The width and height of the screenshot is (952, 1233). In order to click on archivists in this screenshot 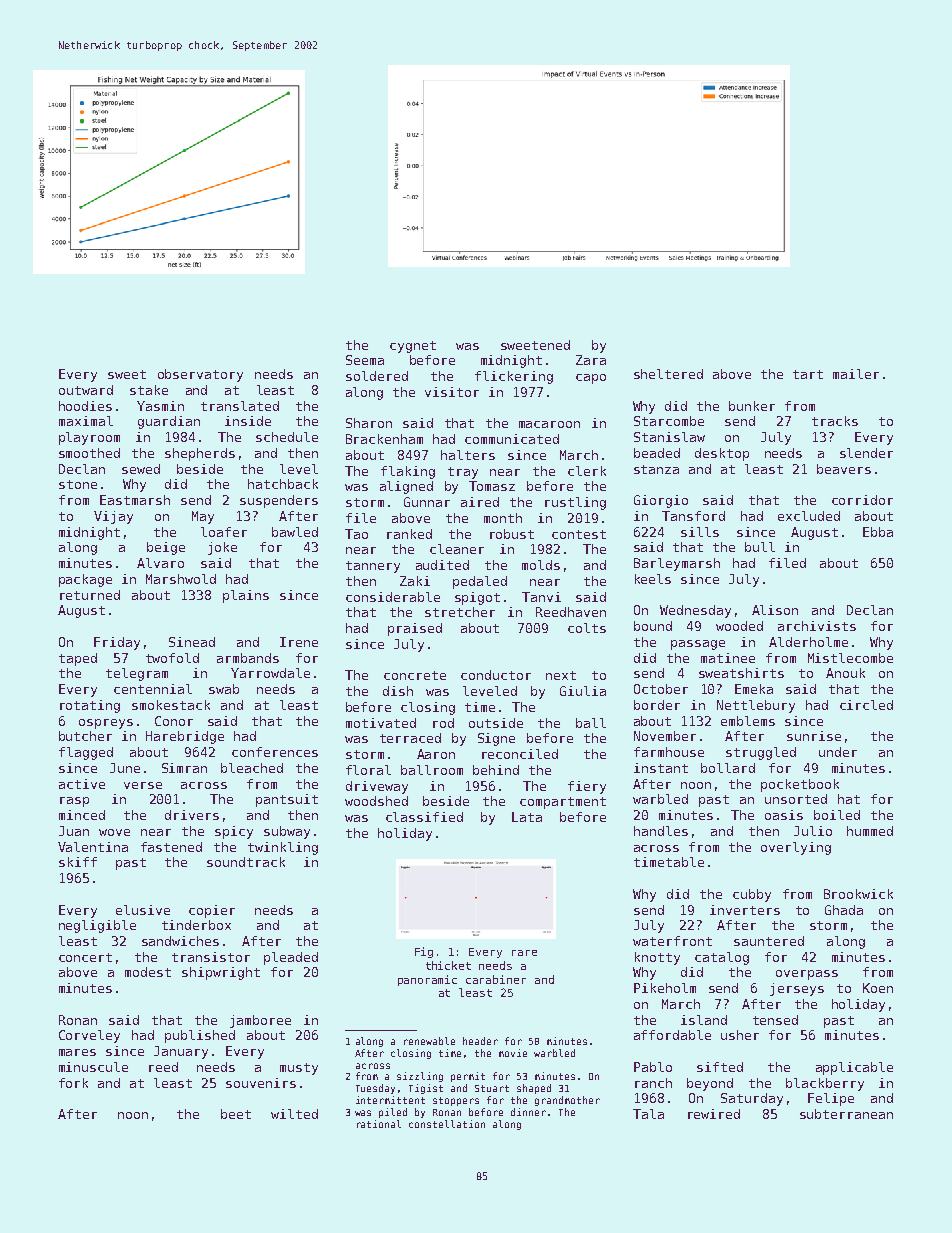, I will do `click(817, 626)`.
